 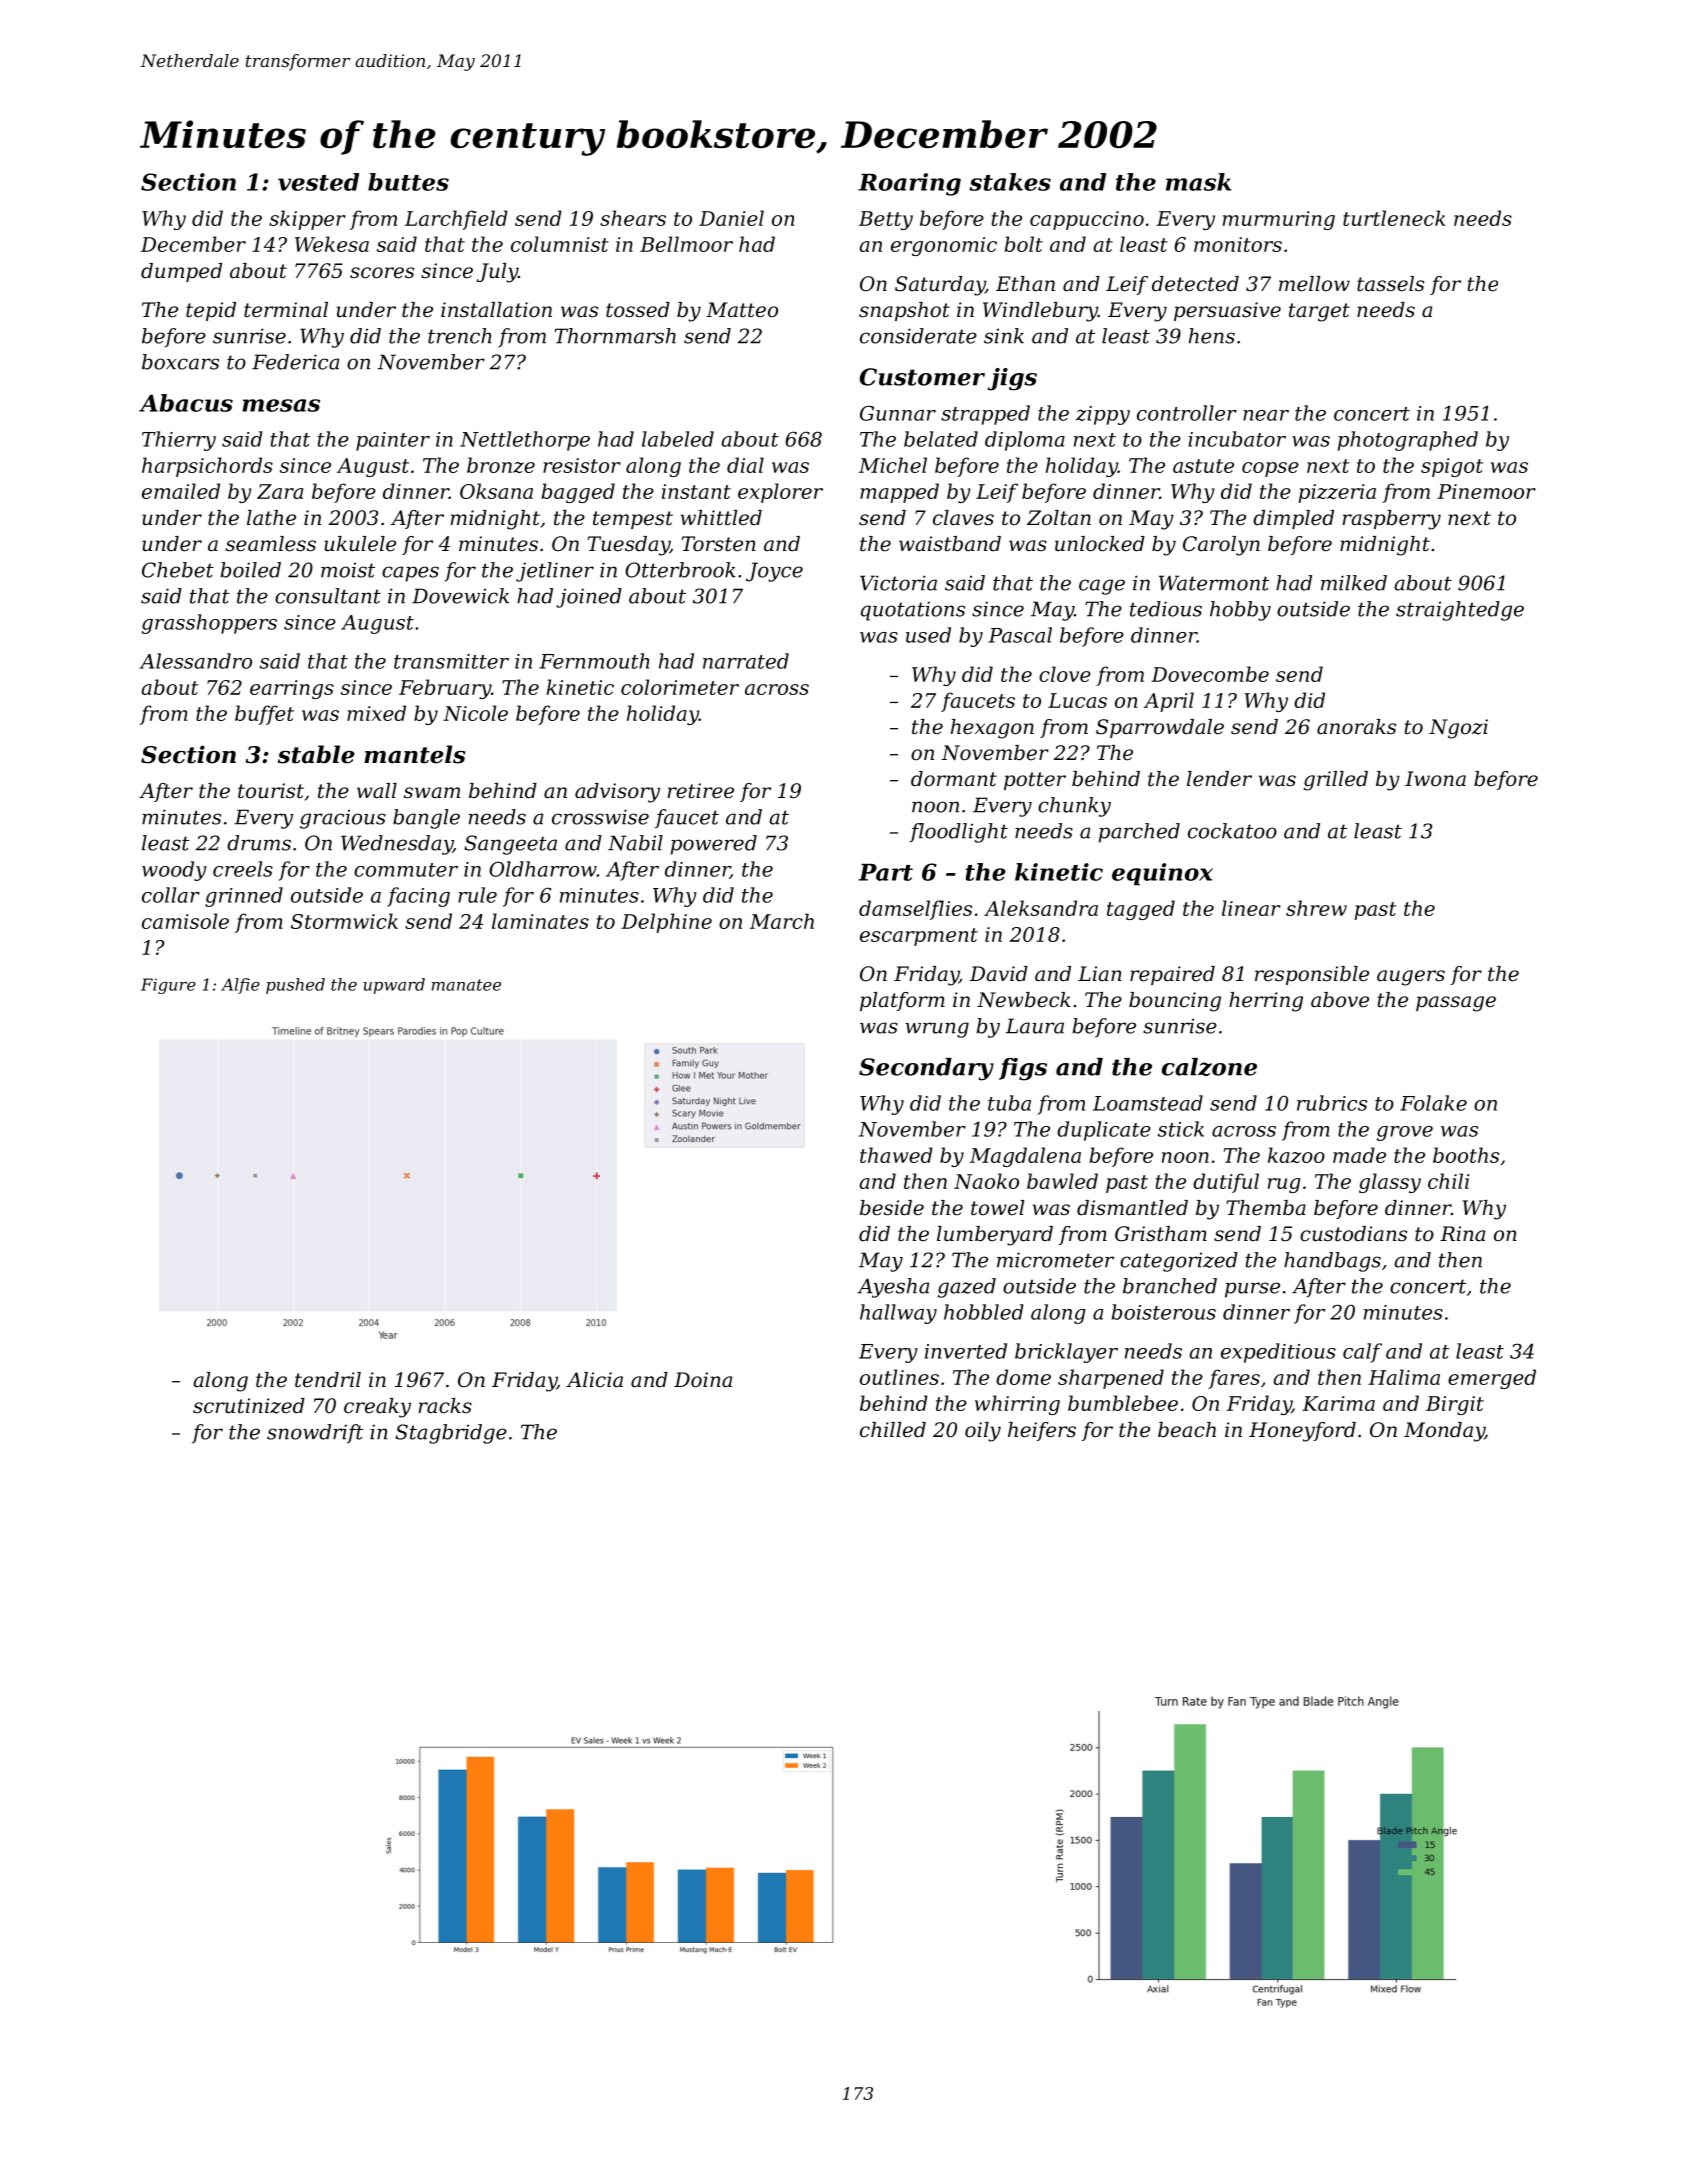 What do you see at coordinates (328, 1380) in the screenshot?
I see `tendril` at bounding box center [328, 1380].
